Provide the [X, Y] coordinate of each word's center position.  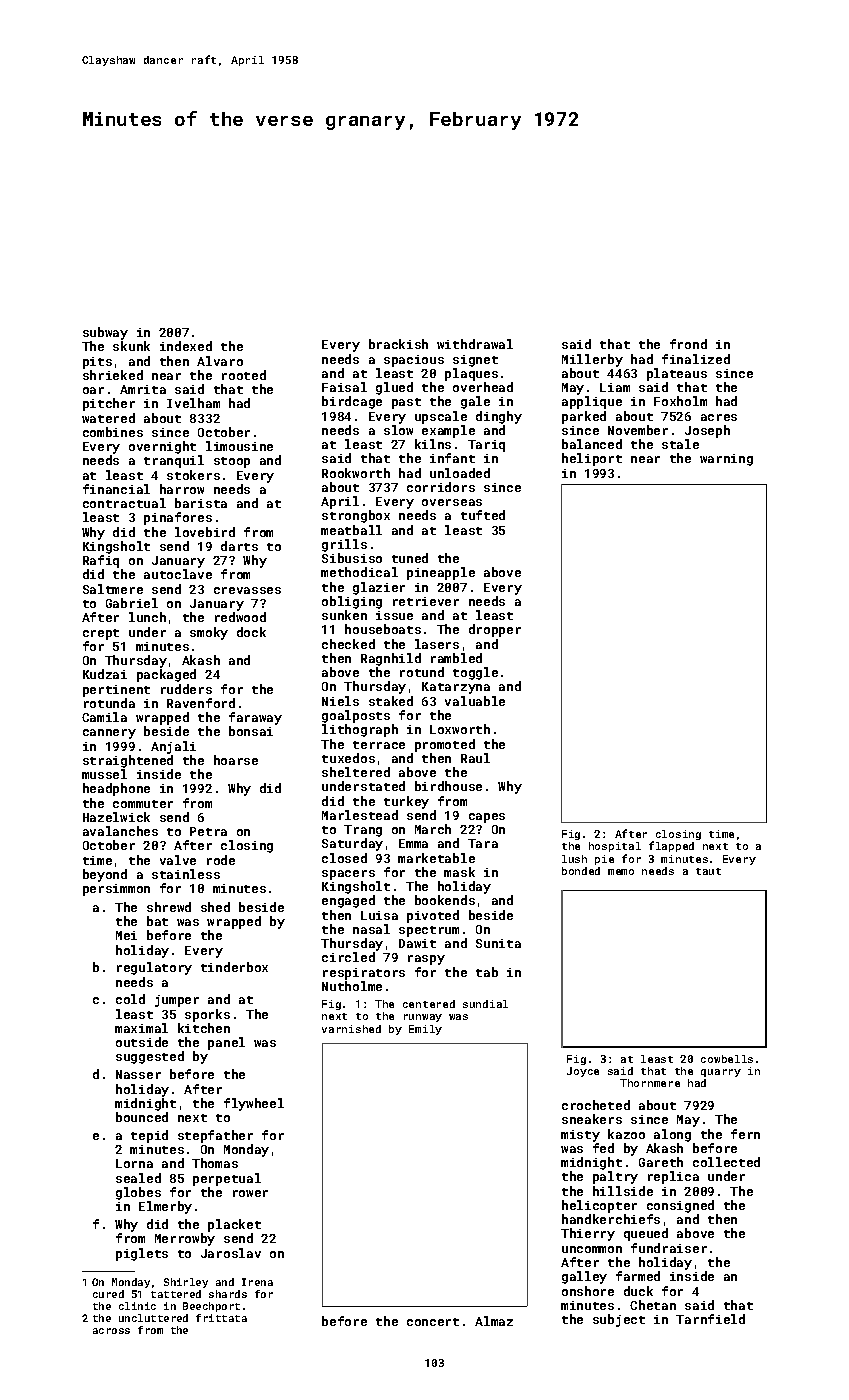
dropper [495, 630]
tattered [176, 1294]
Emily [425, 1030]
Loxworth [460, 729]
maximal [141, 1028]
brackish [398, 344]
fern [745, 1134]
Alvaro [220, 361]
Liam [615, 387]
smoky [209, 633]
